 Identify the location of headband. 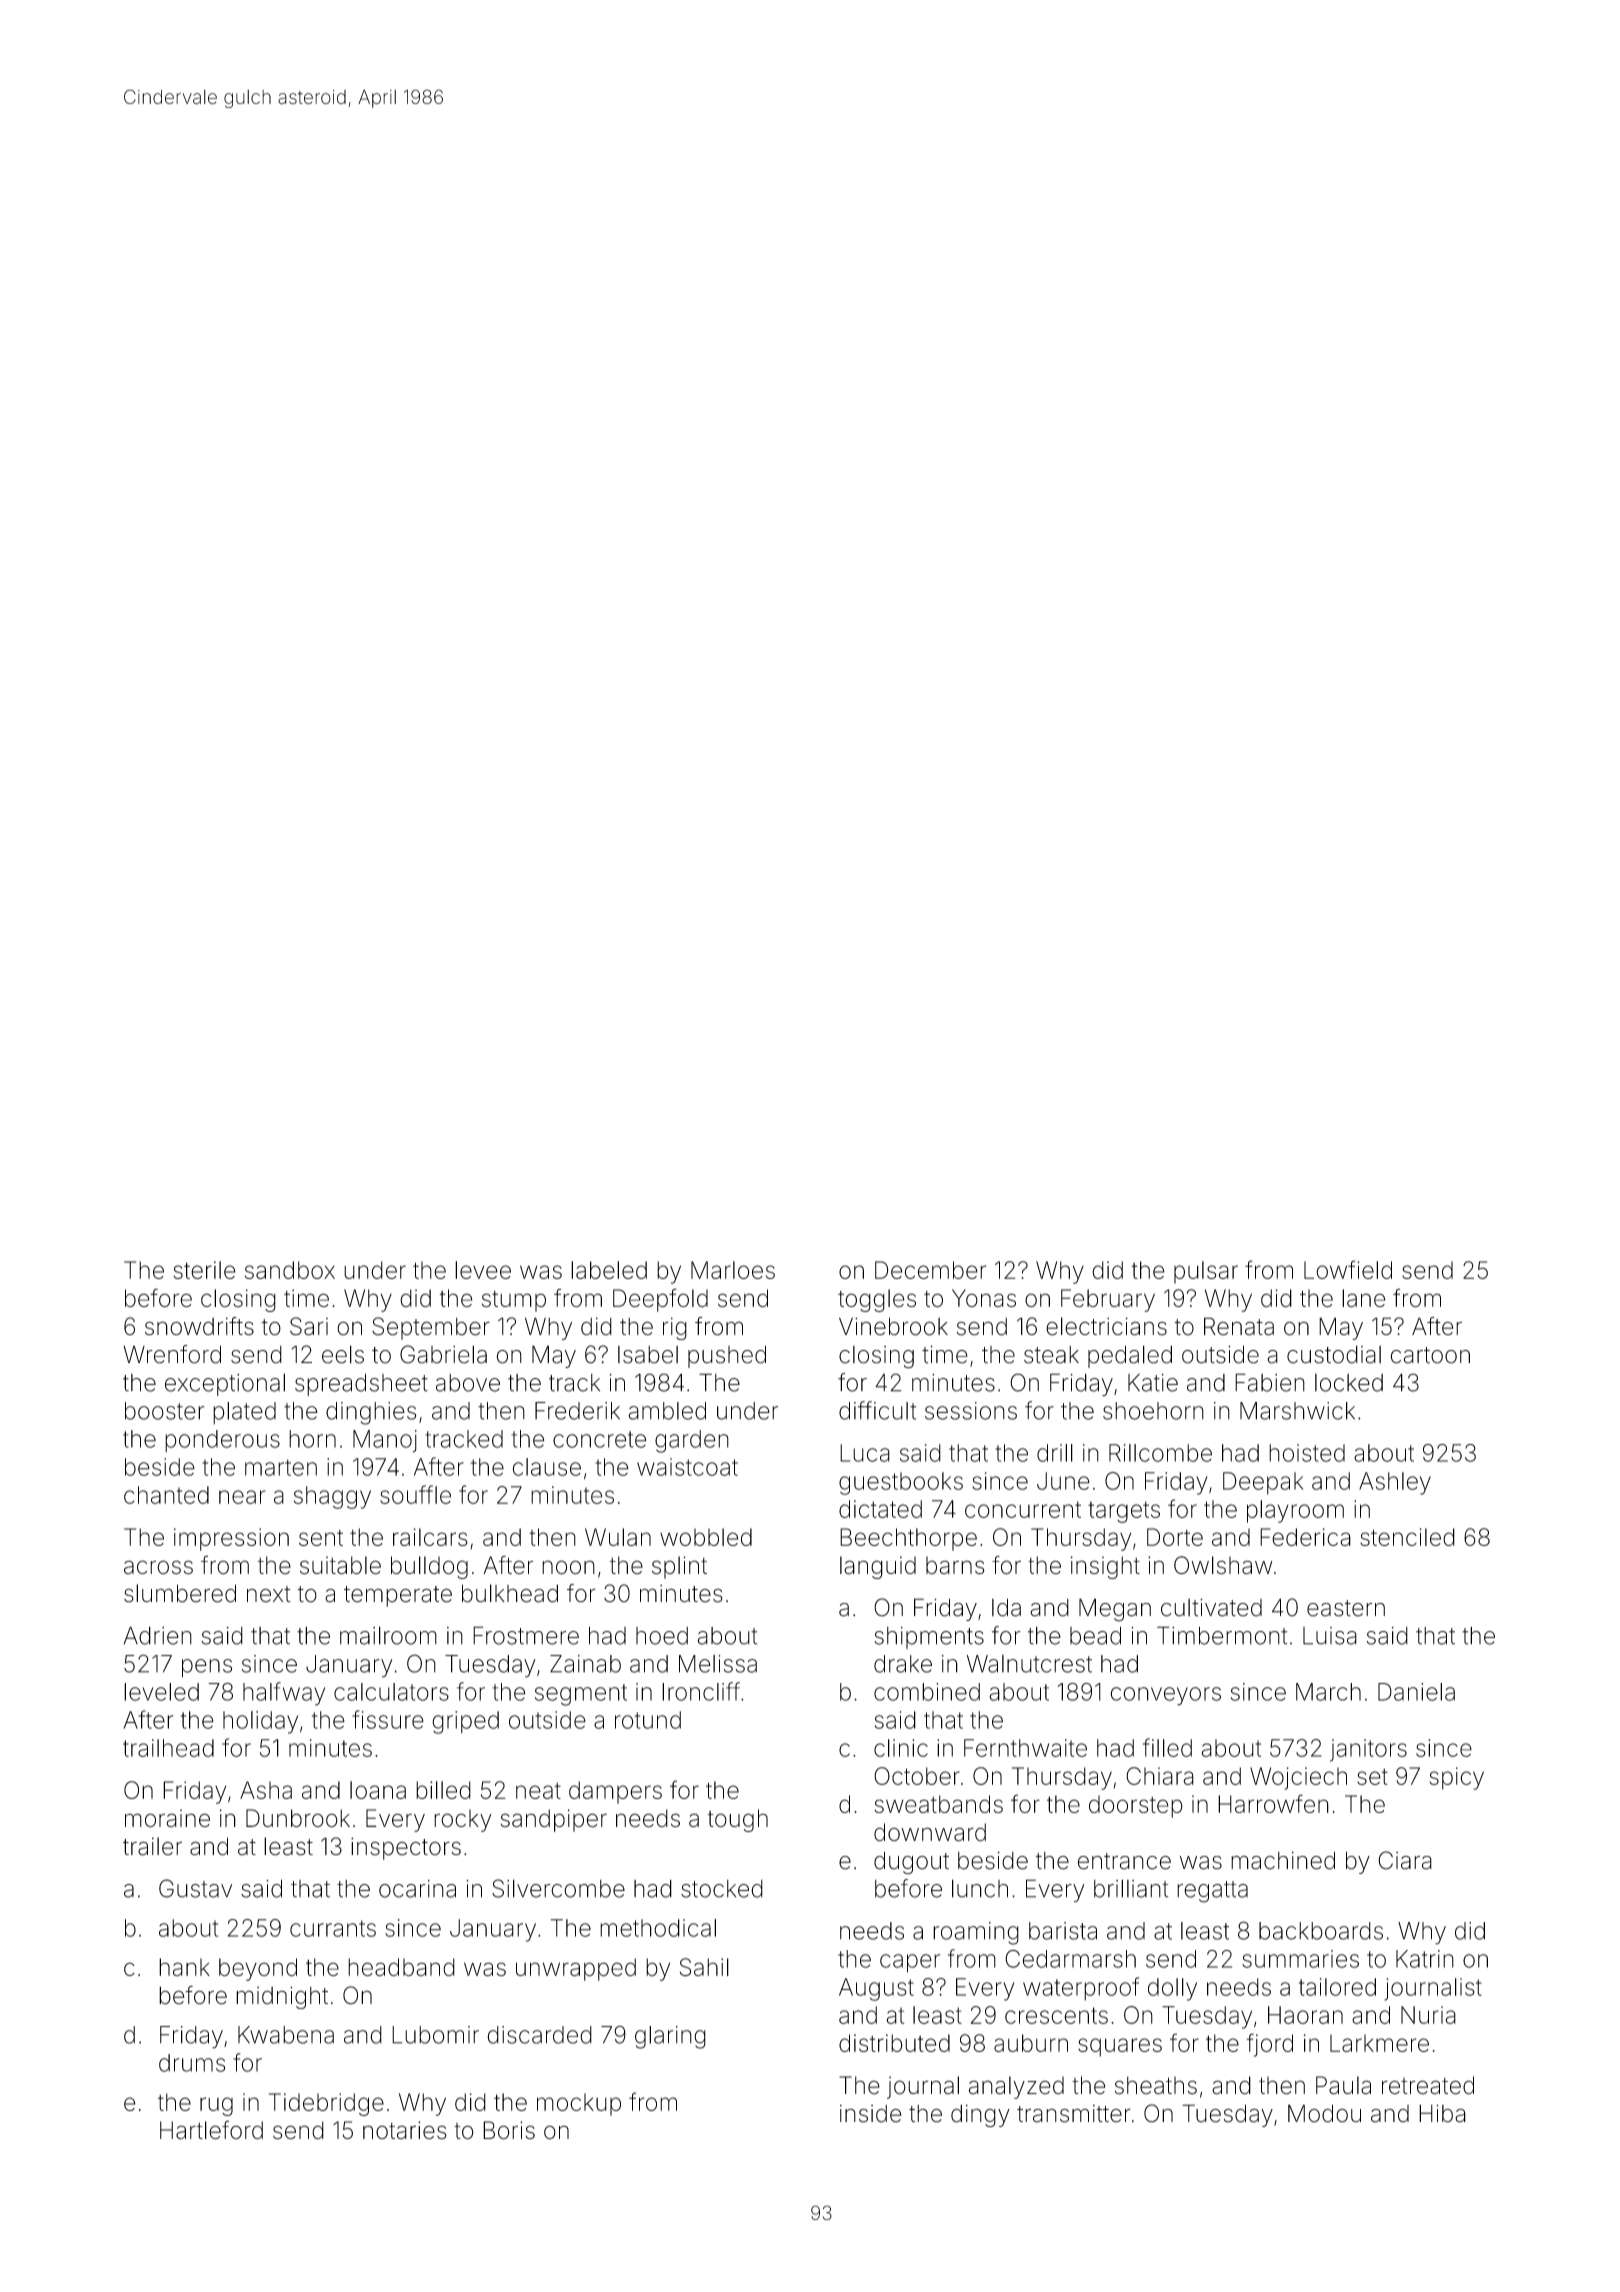
(401, 1967).
